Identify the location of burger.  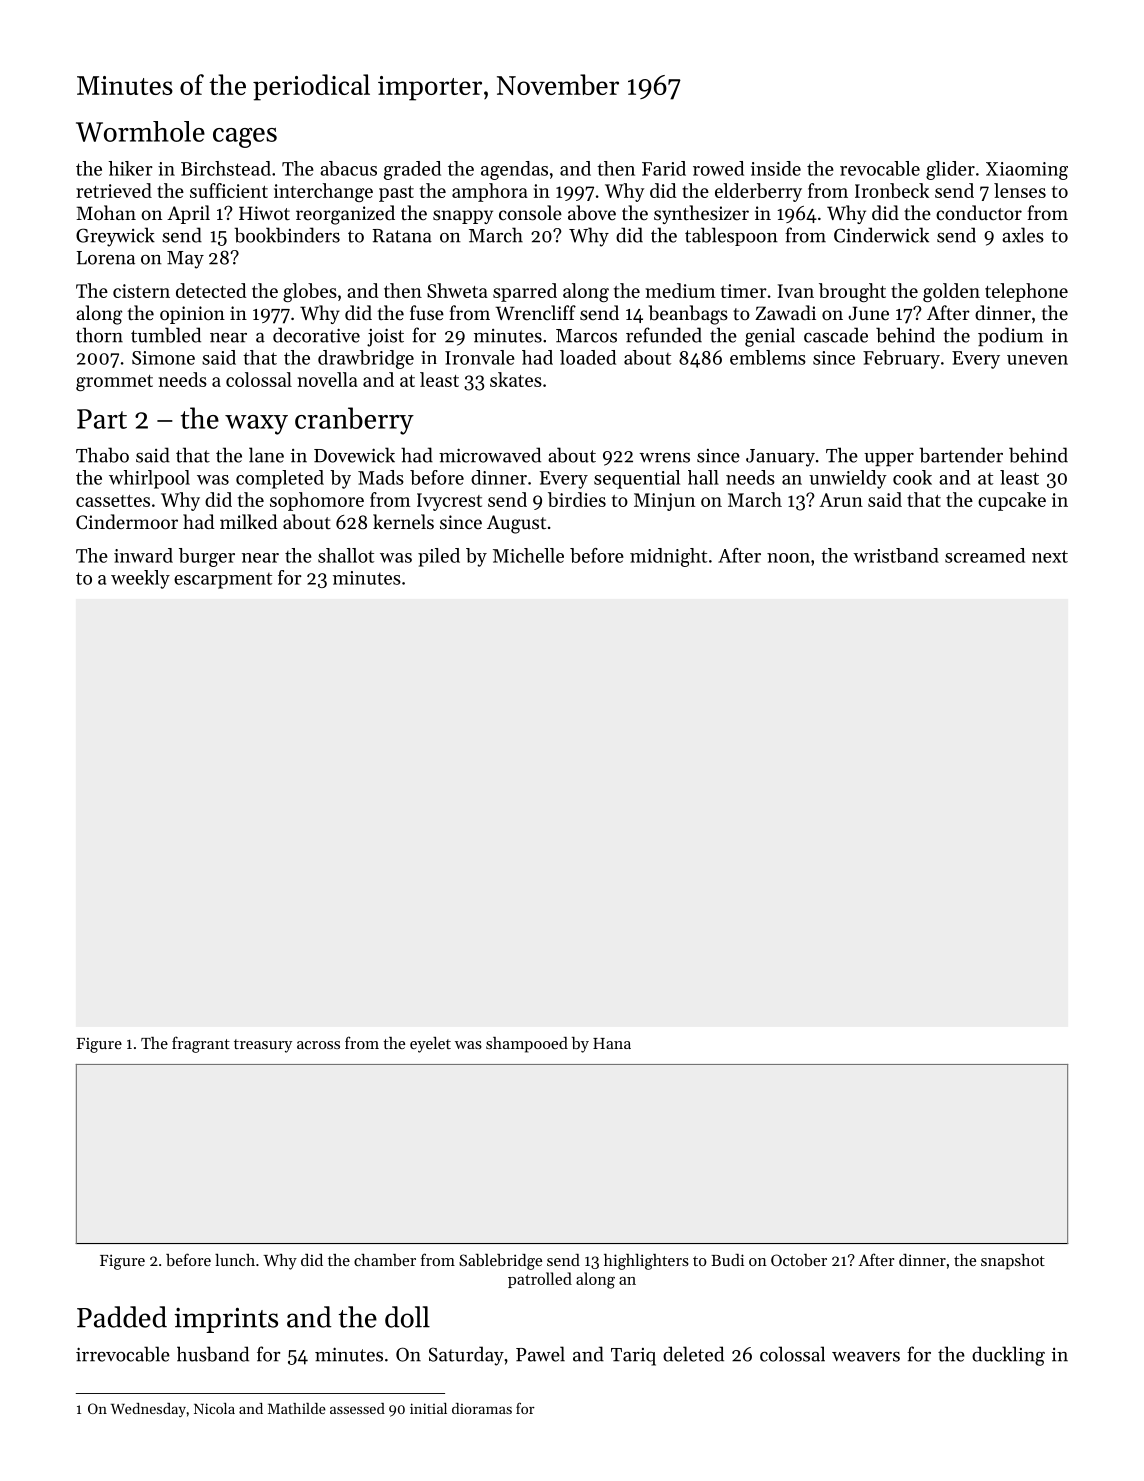
(207, 557).
